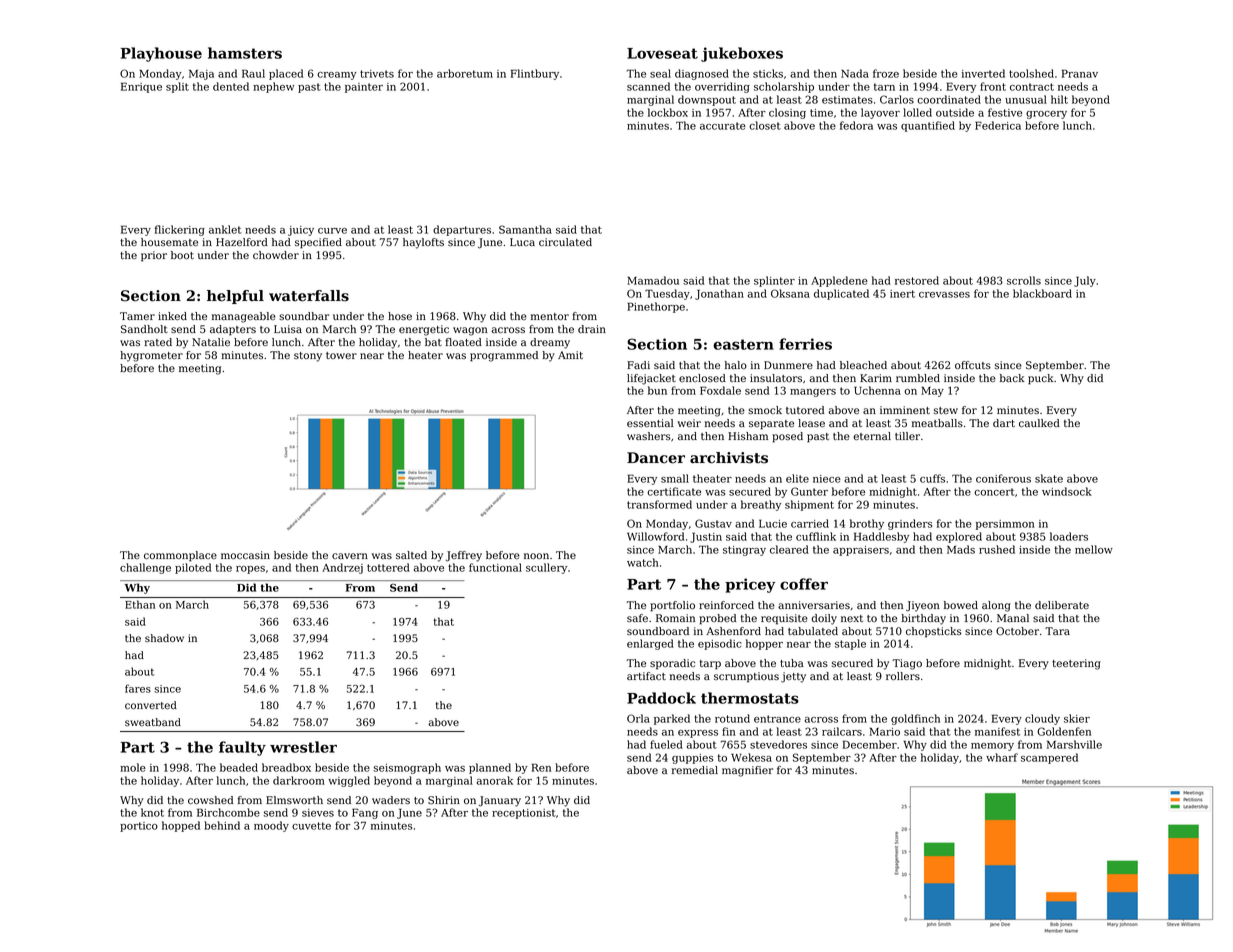  I want to click on cloudy, so click(1042, 719).
